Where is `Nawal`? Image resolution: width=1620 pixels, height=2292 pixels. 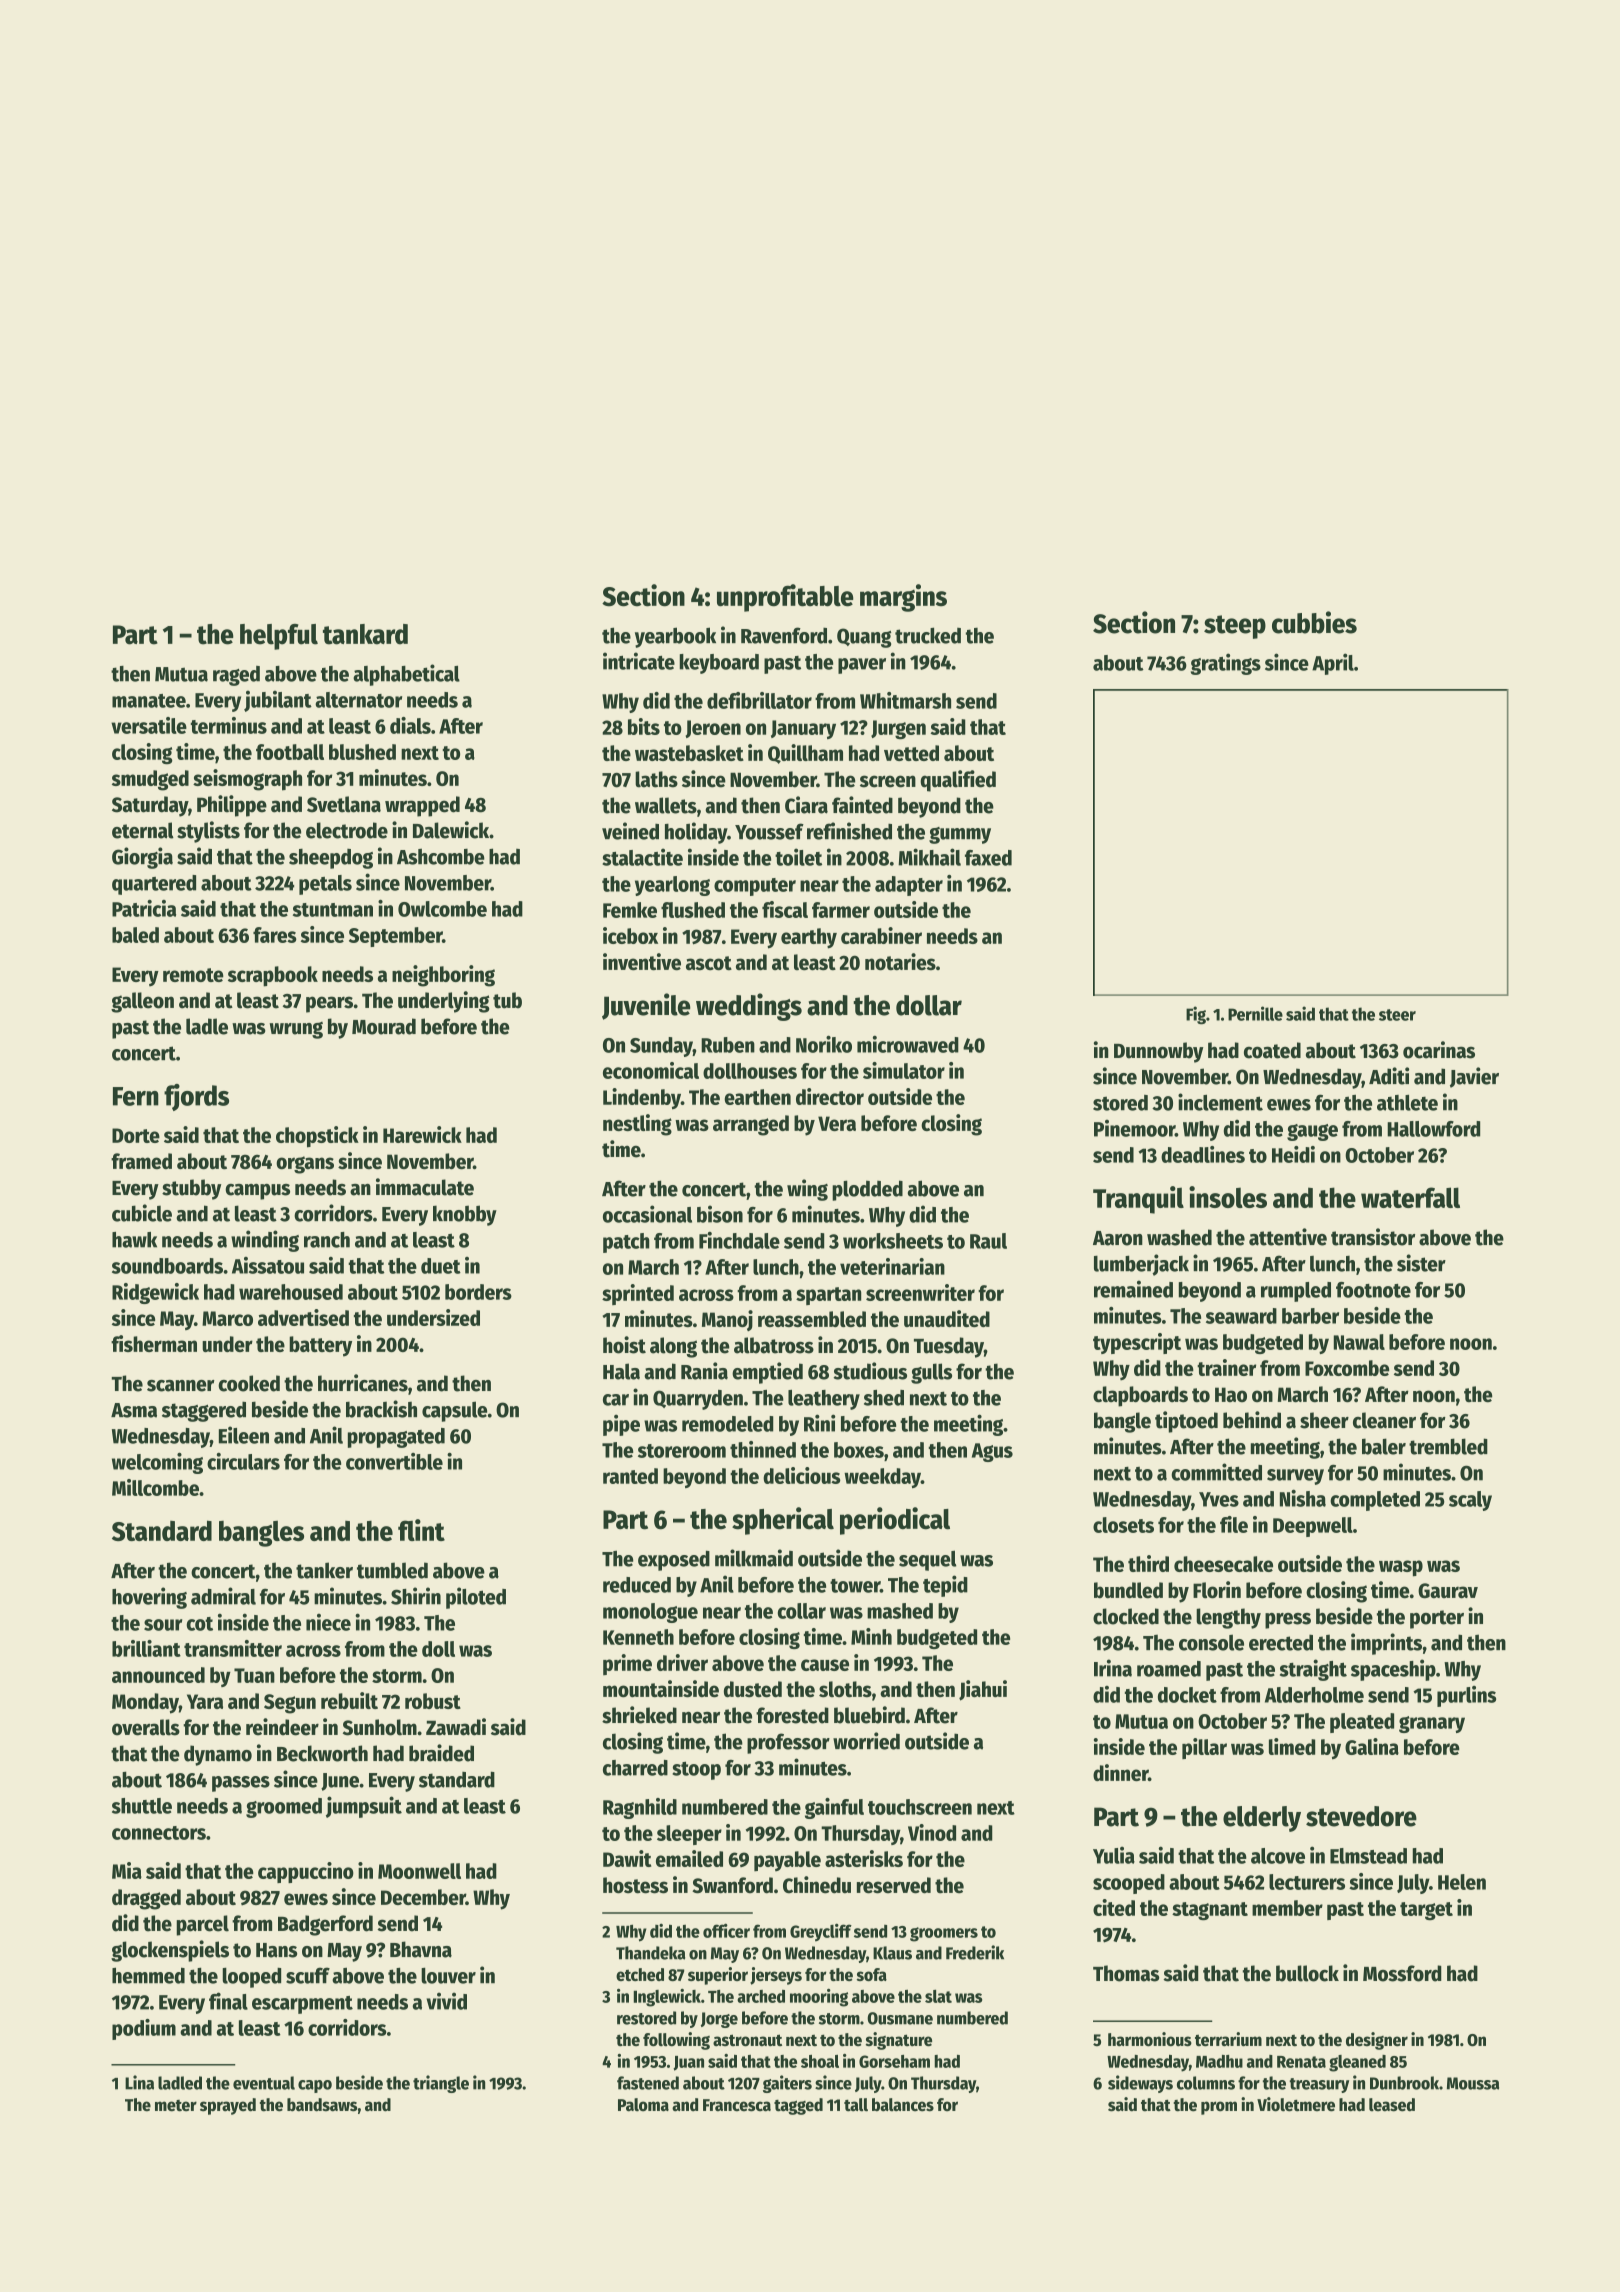 Nawal is located at coordinates (1359, 1342).
